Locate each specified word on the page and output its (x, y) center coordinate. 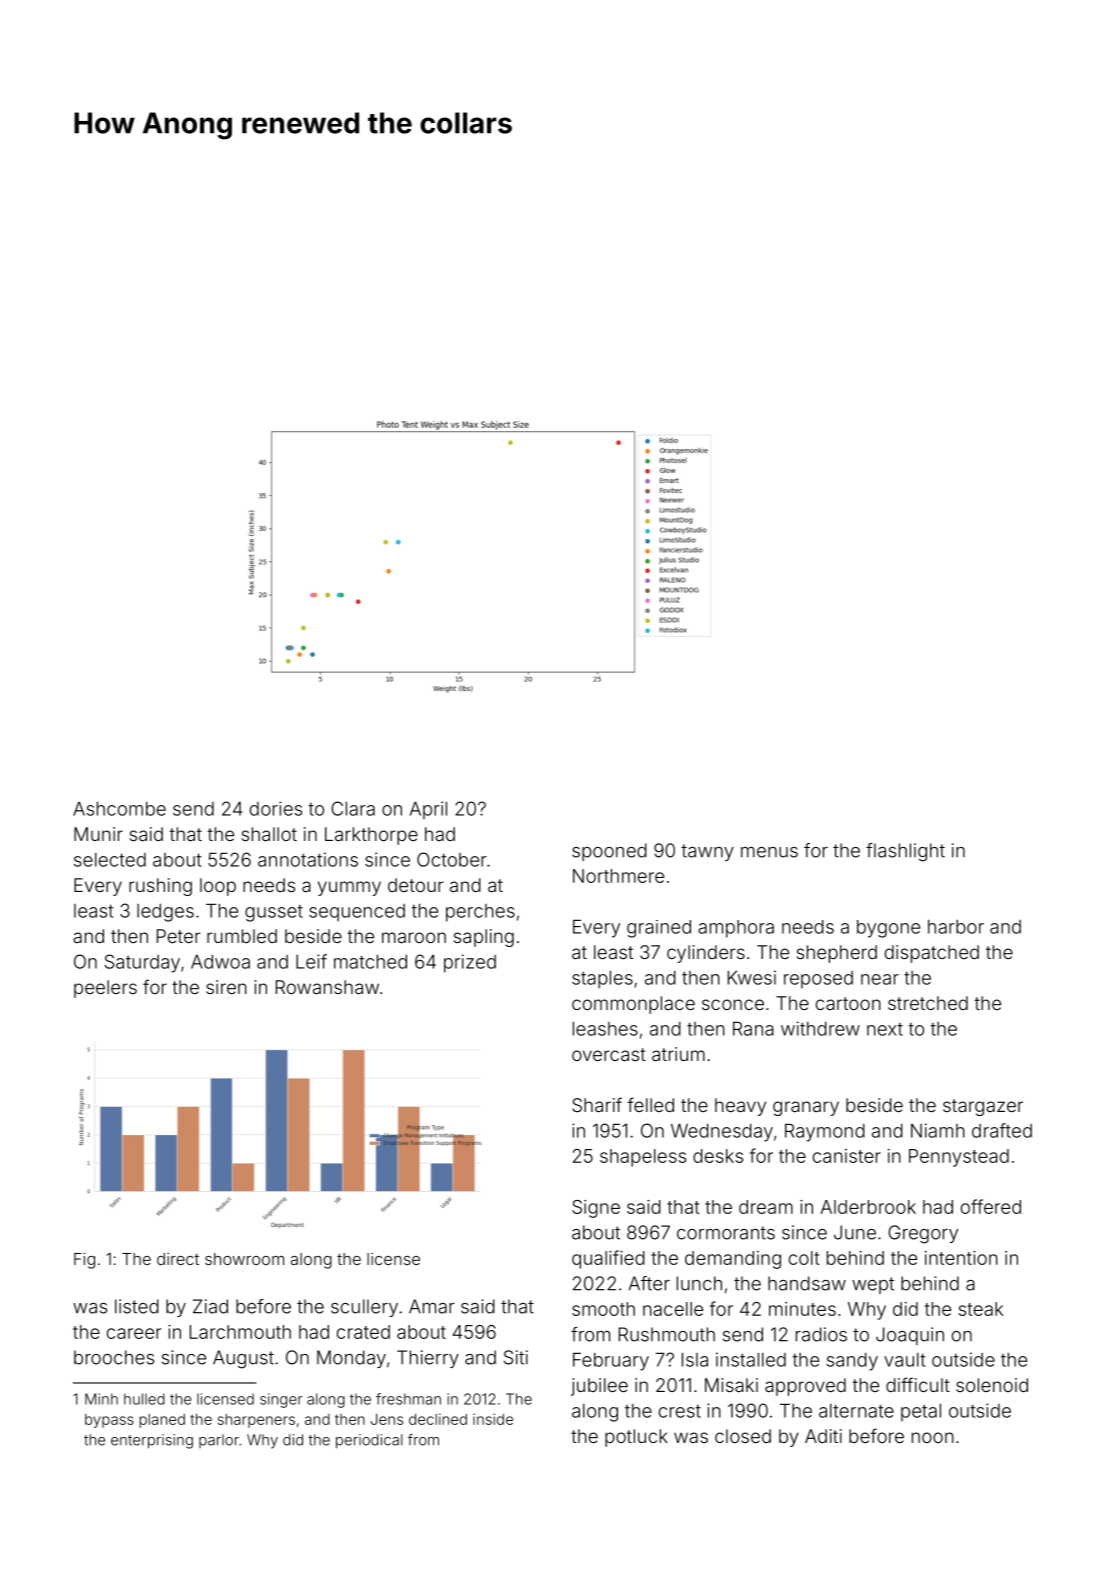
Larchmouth (240, 1332)
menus (769, 852)
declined (438, 1419)
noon (933, 1437)
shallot (269, 834)
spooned (609, 852)
